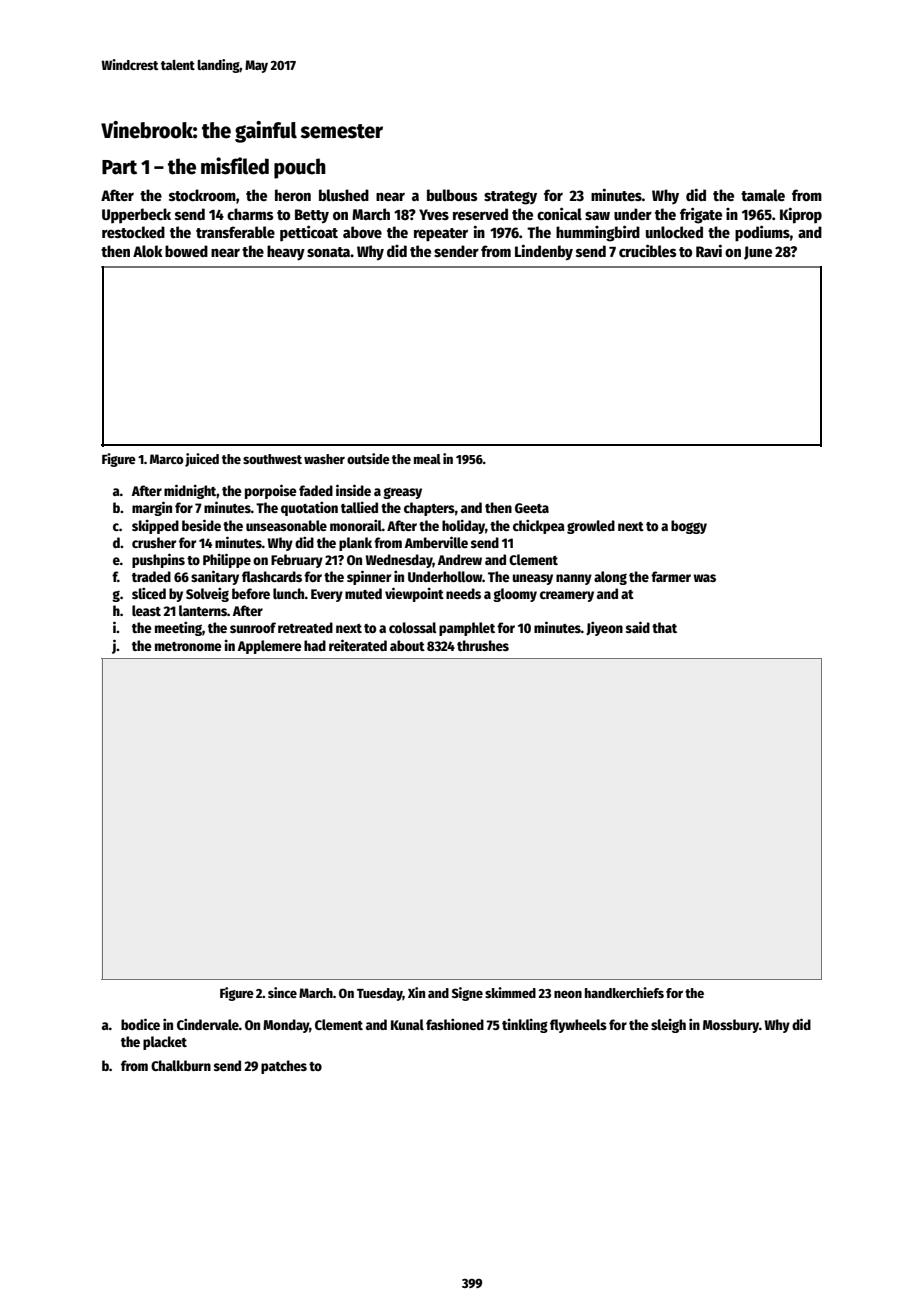 Image resolution: width=924 pixels, height=1308 pixels. Describe the element at coordinates (188, 646) in the screenshot. I see `metronome` at that location.
